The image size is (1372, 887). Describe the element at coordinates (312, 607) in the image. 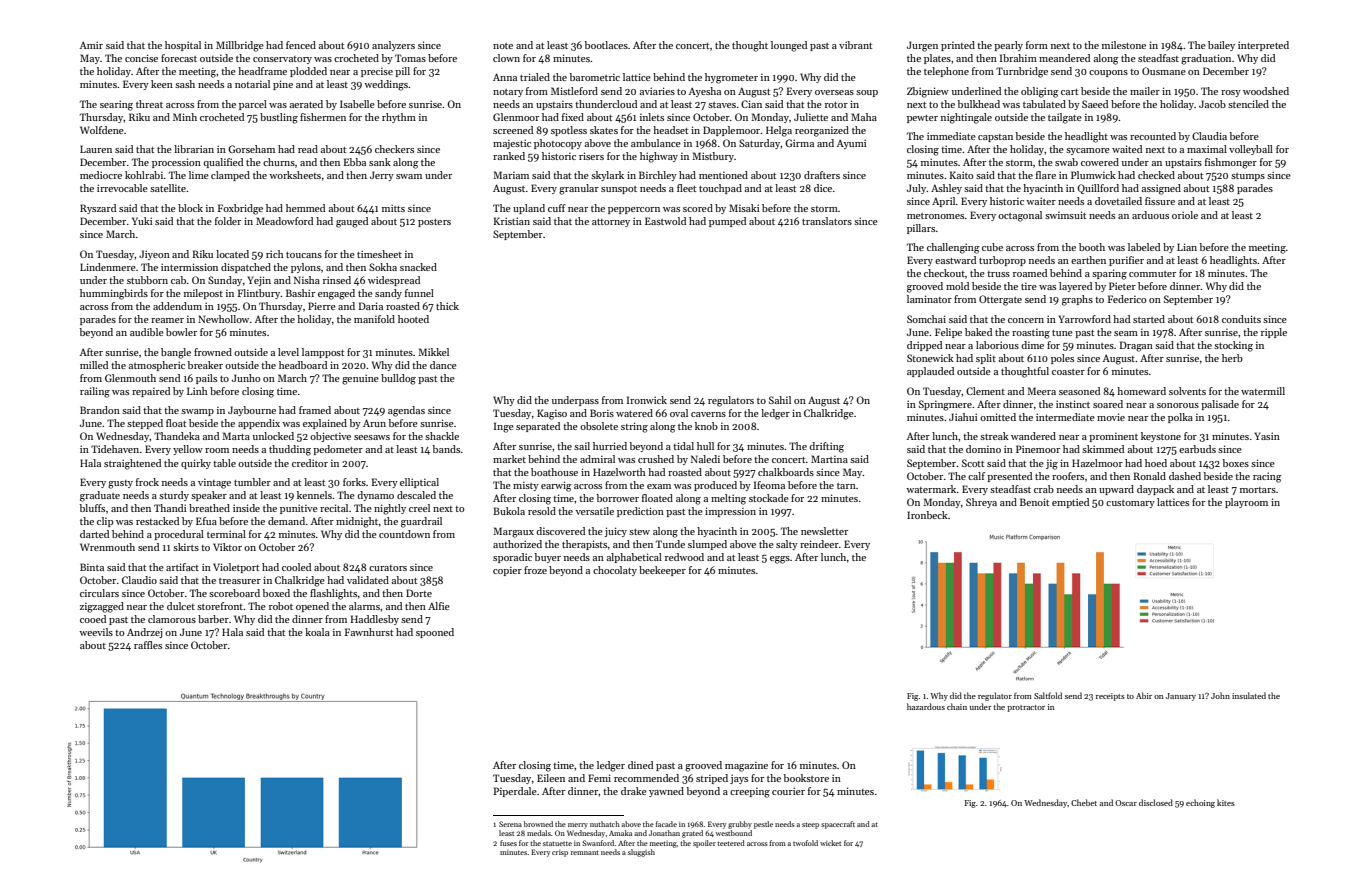

I see `opened` at that location.
